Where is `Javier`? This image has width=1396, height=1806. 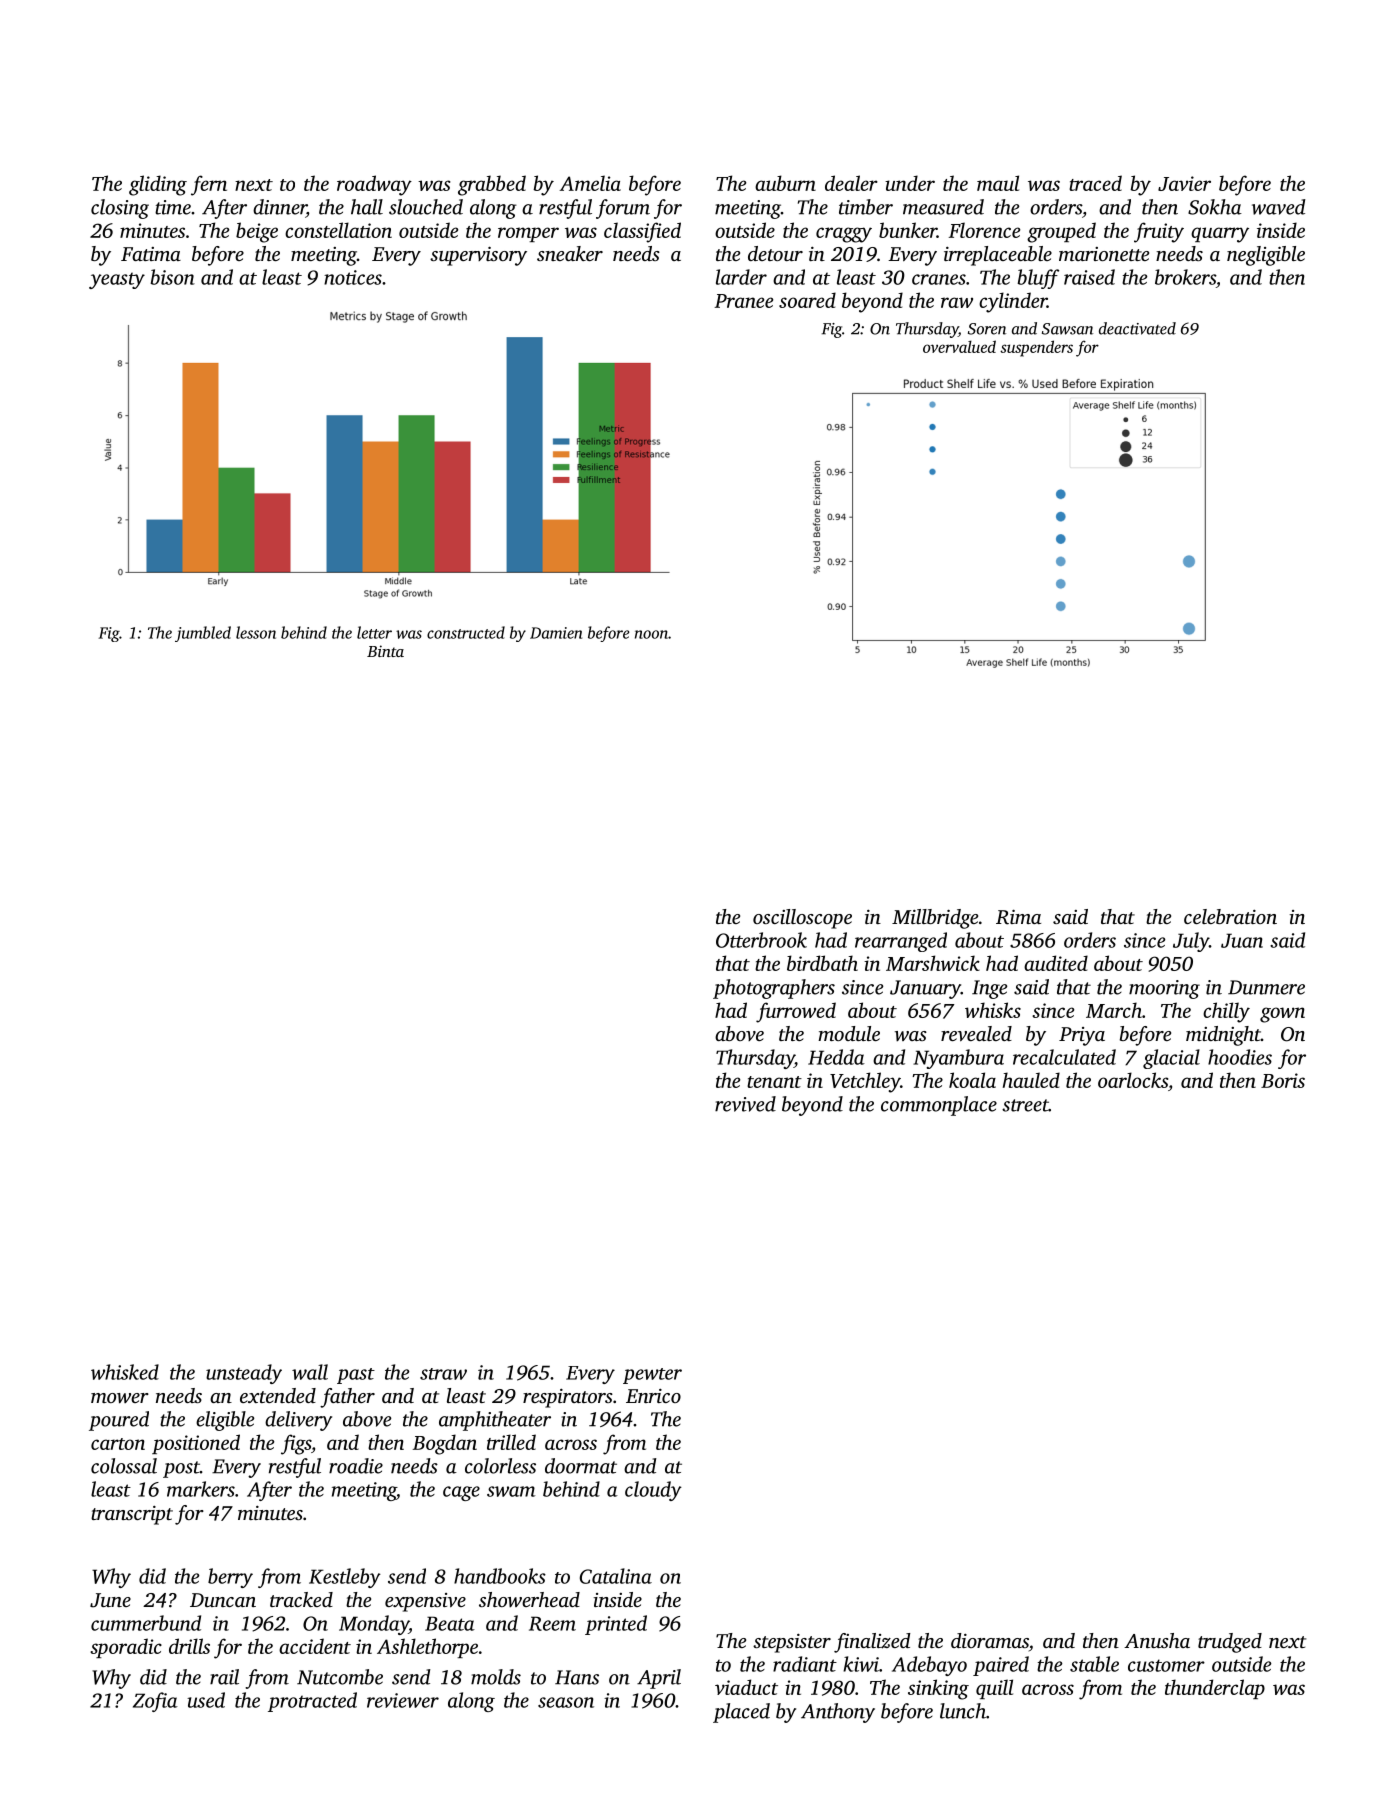
Javier is located at coordinates (1184, 183).
